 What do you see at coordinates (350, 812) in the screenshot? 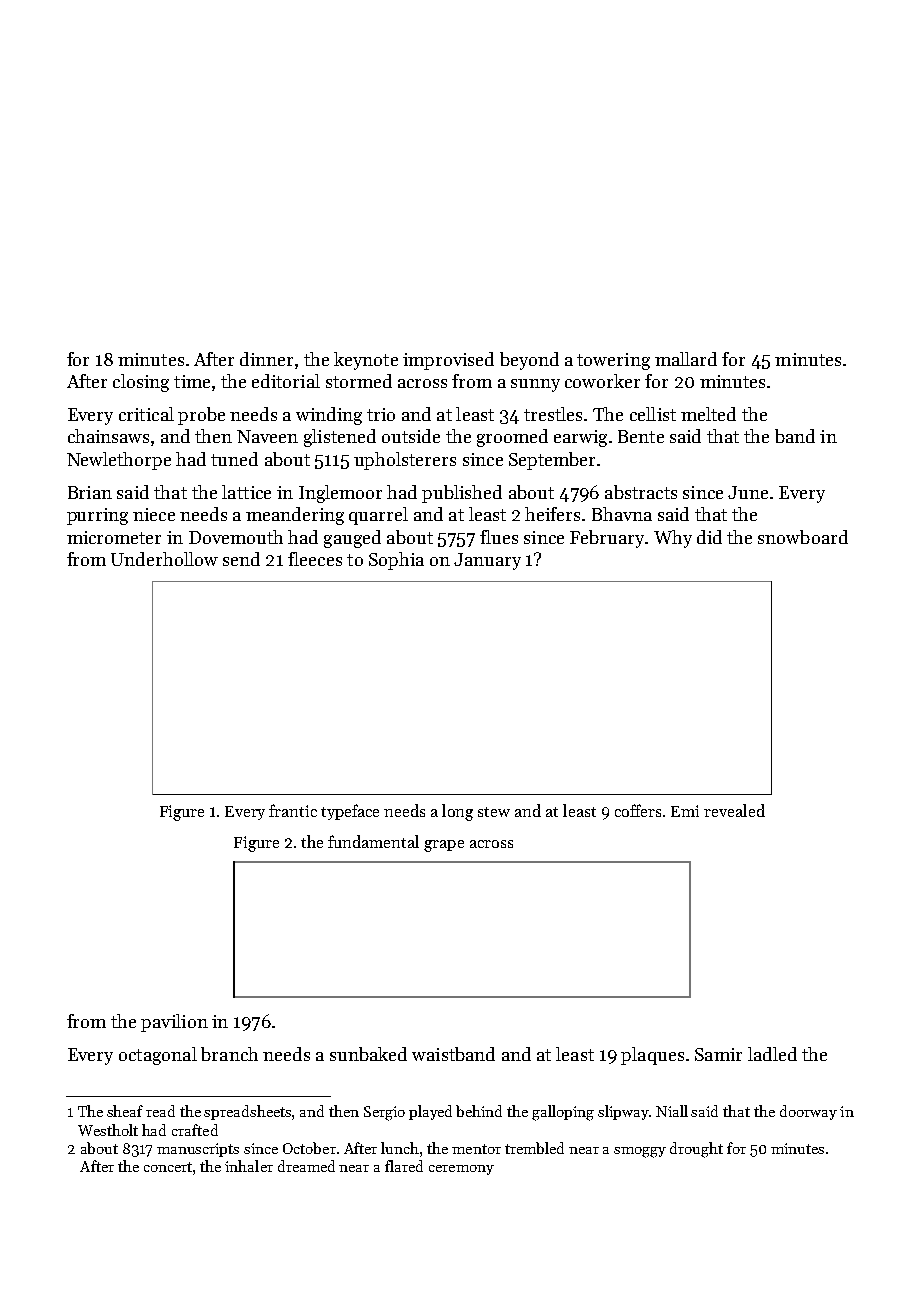
I see `typeface` at bounding box center [350, 812].
